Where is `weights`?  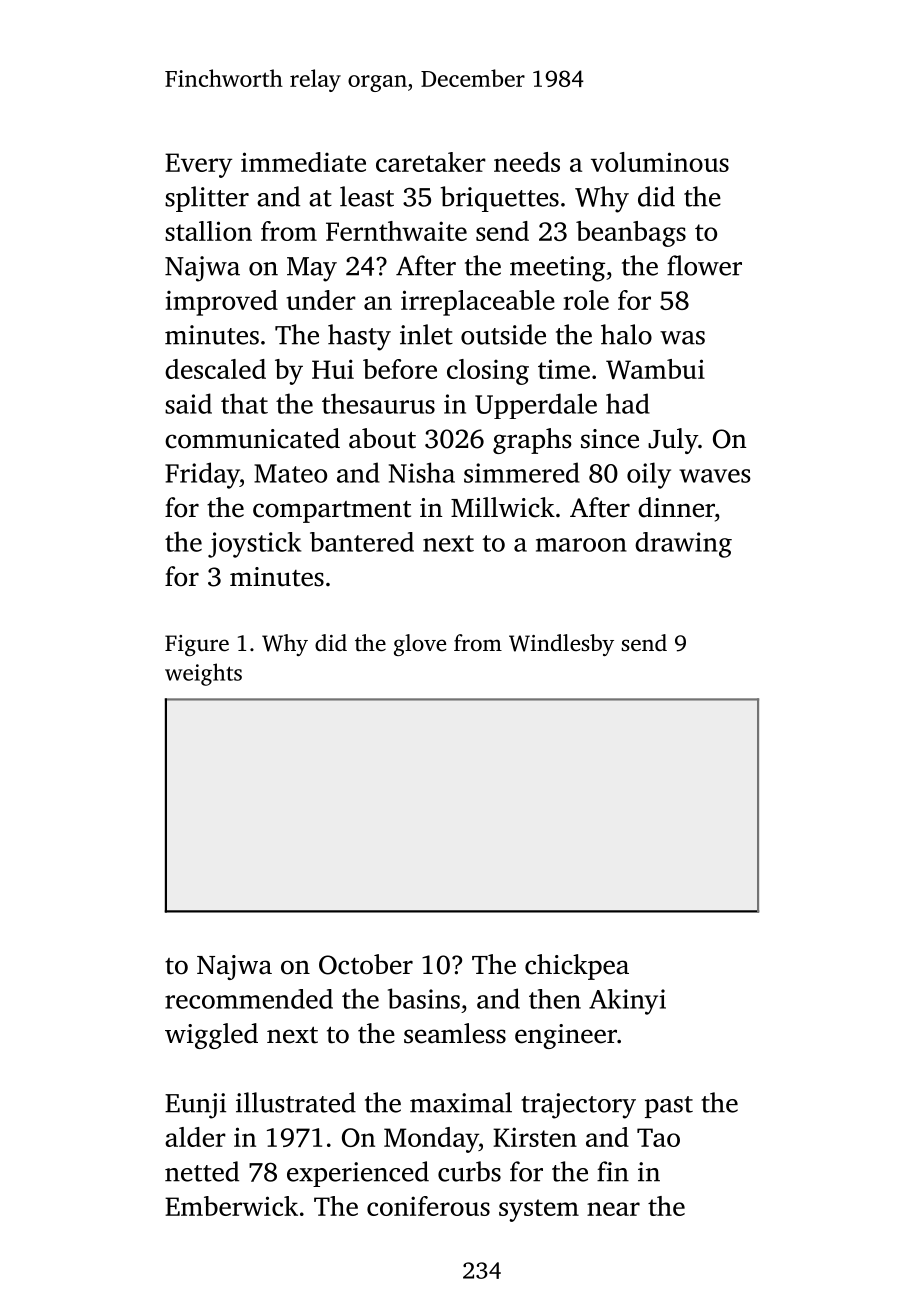
weights is located at coordinates (203, 674).
